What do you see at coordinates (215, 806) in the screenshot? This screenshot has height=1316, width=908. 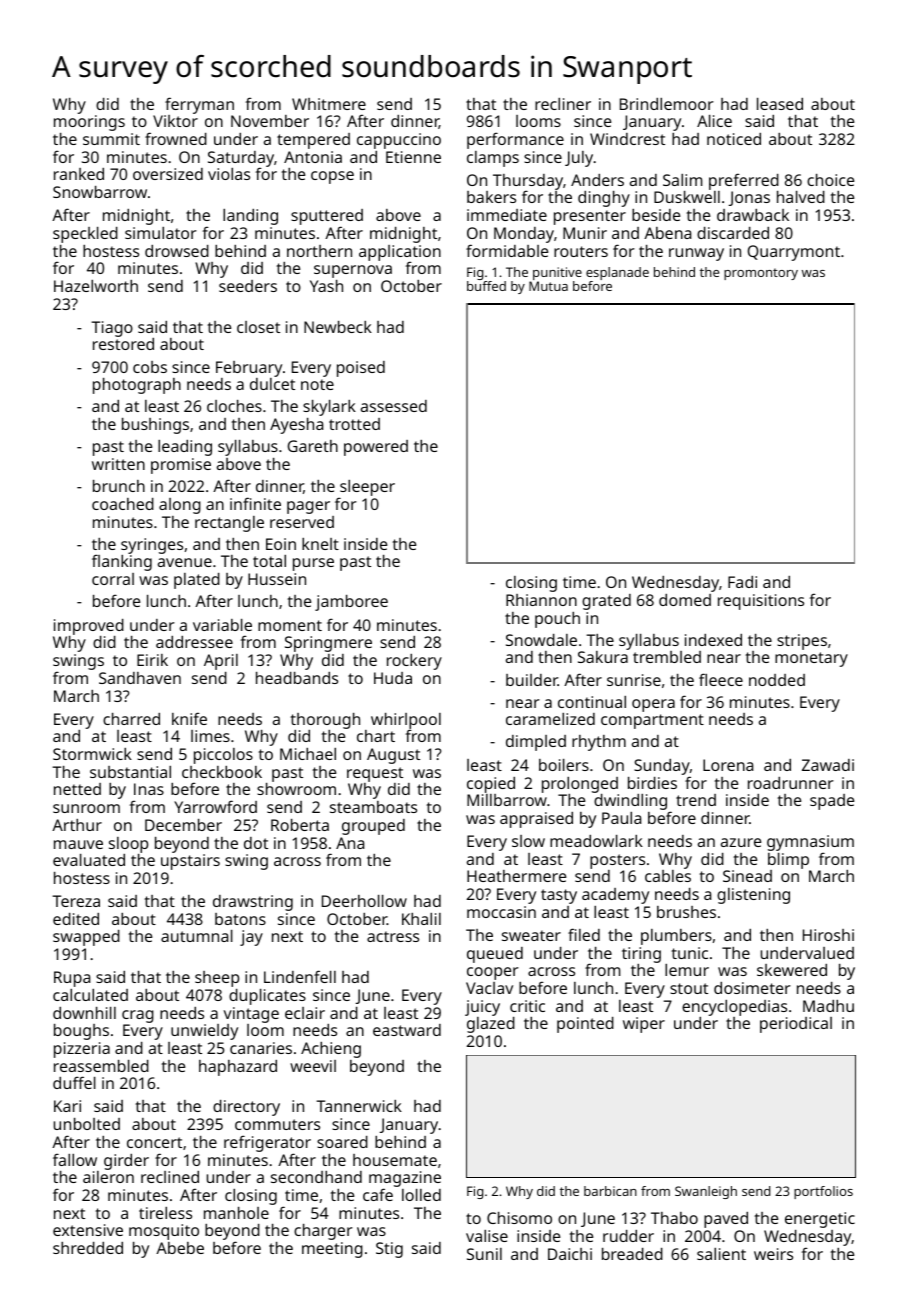 I see `Yarrowford` at bounding box center [215, 806].
